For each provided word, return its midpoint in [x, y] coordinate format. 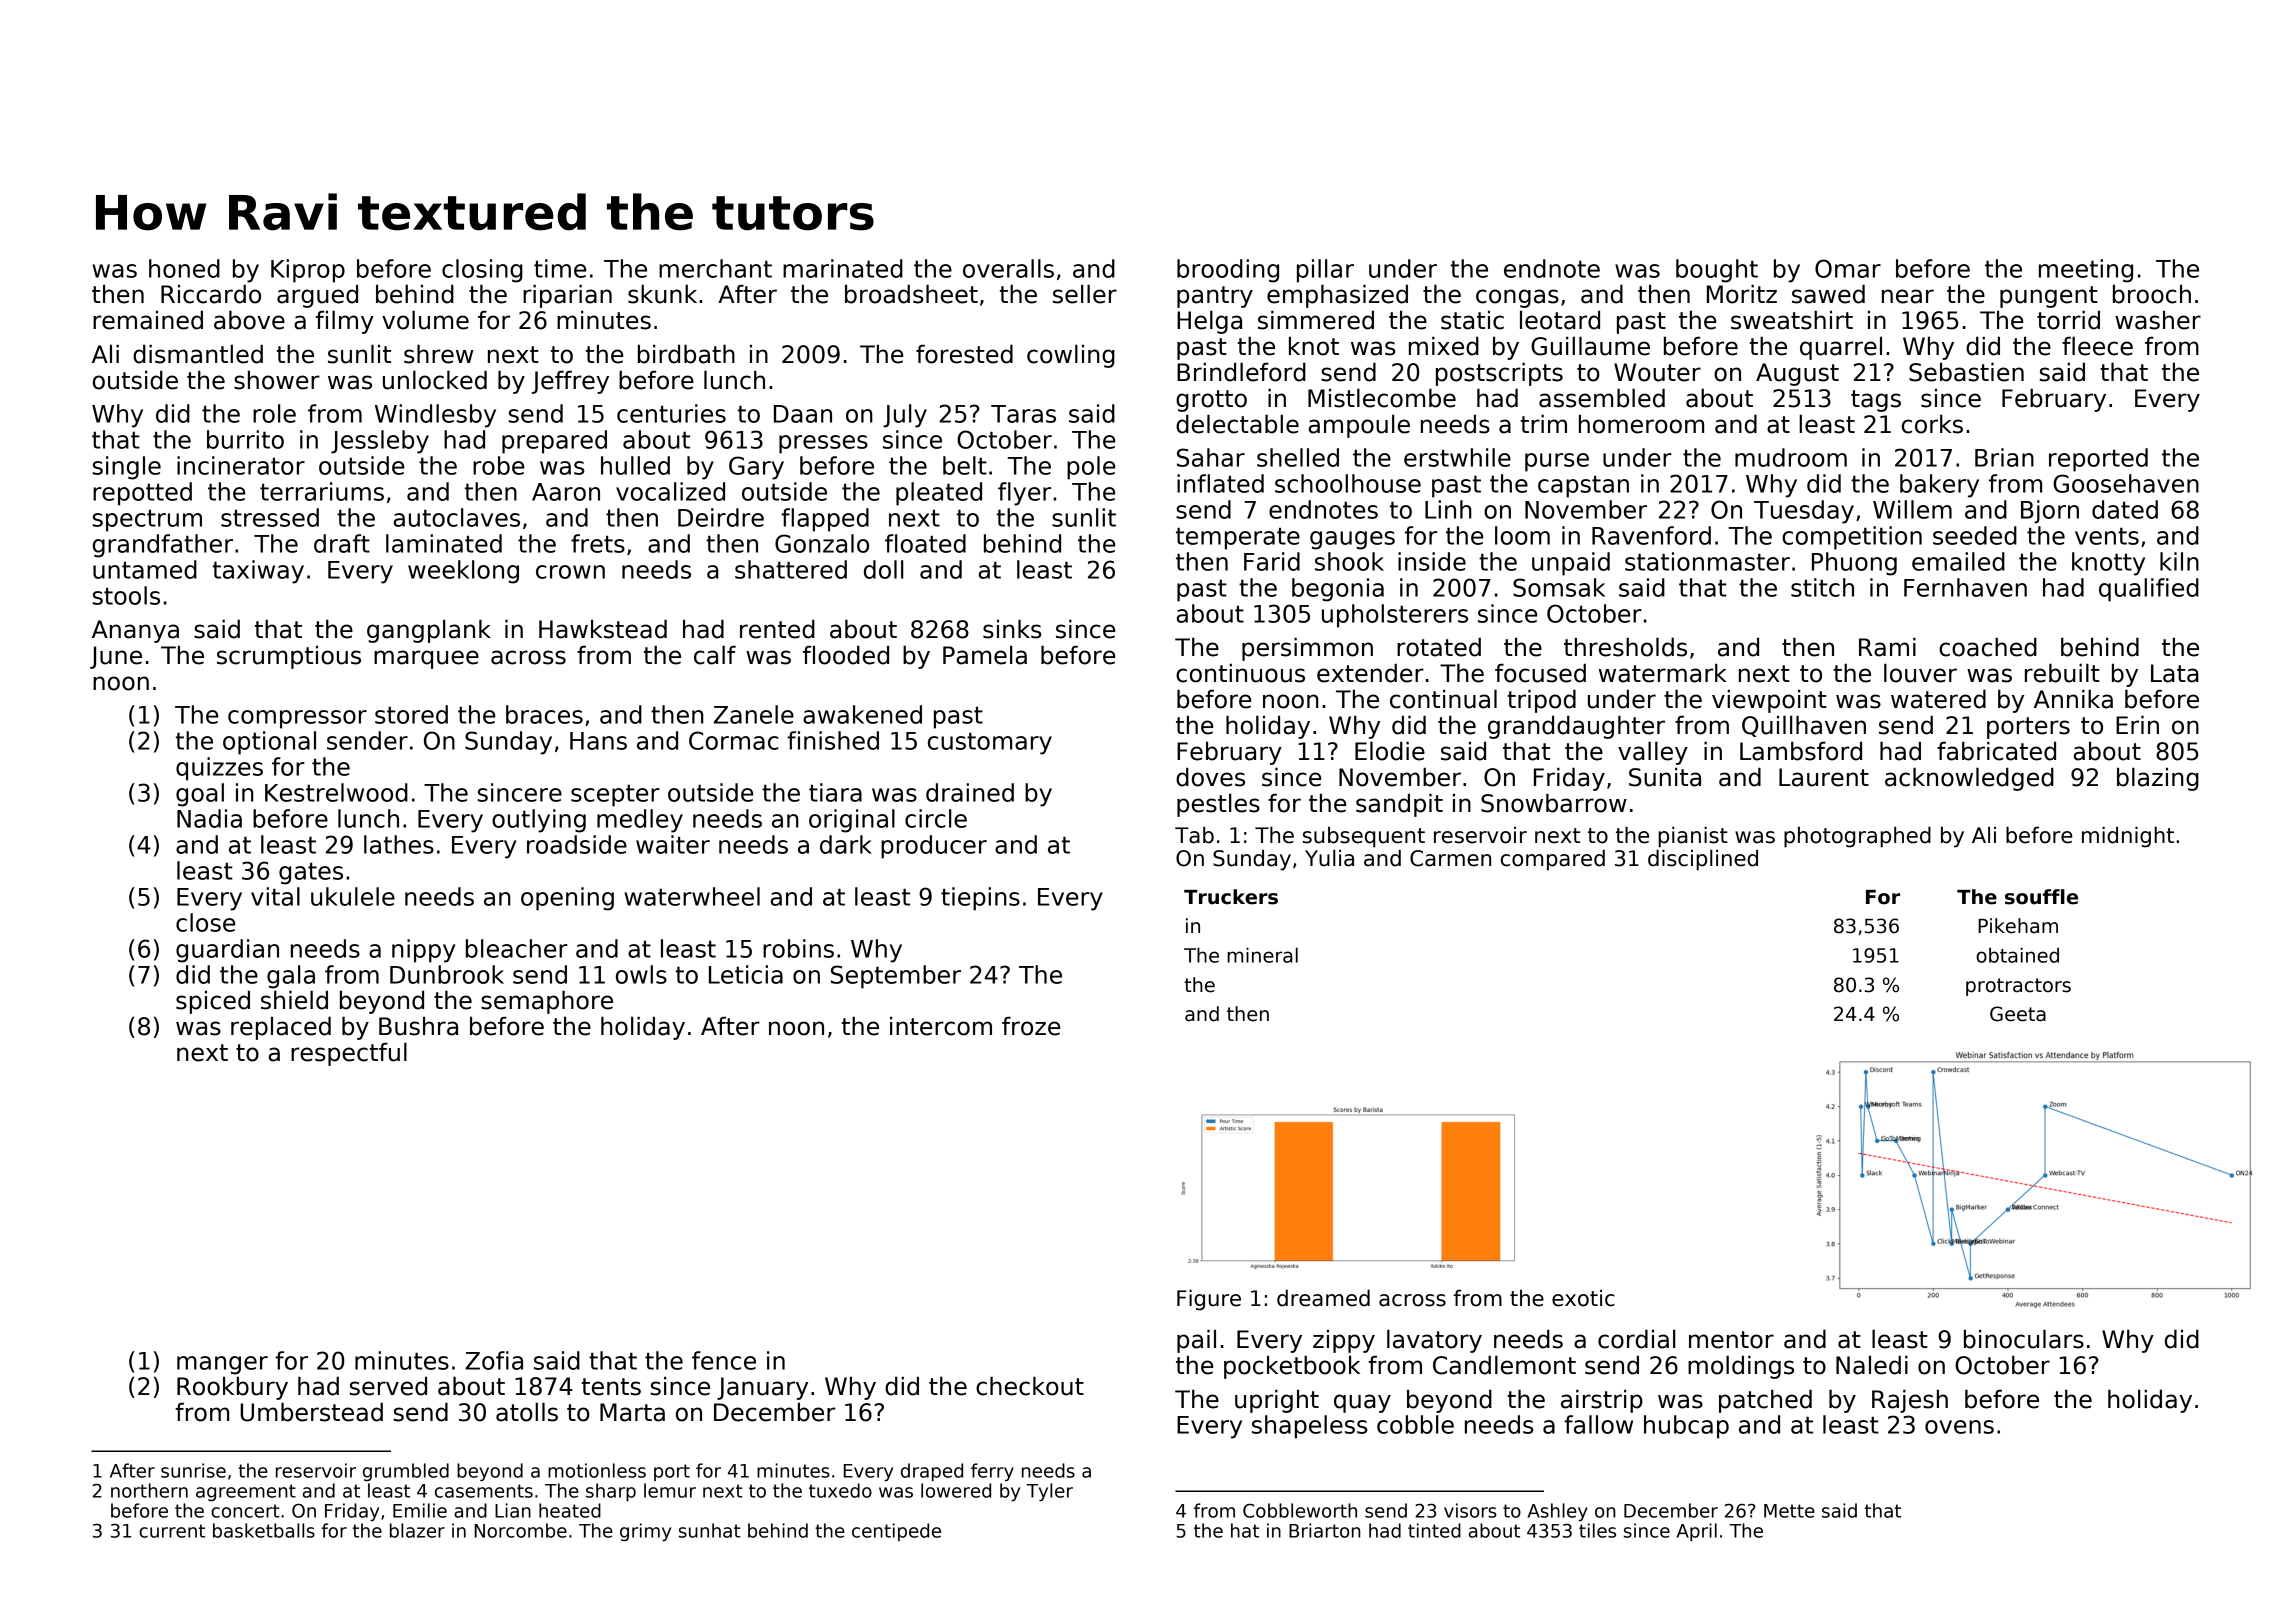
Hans [598, 741]
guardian [227, 951]
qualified [2149, 590]
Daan [803, 414]
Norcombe [521, 1530]
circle [936, 818]
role [274, 413]
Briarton [1325, 1530]
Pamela [985, 655]
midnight [2128, 837]
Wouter [1657, 372]
